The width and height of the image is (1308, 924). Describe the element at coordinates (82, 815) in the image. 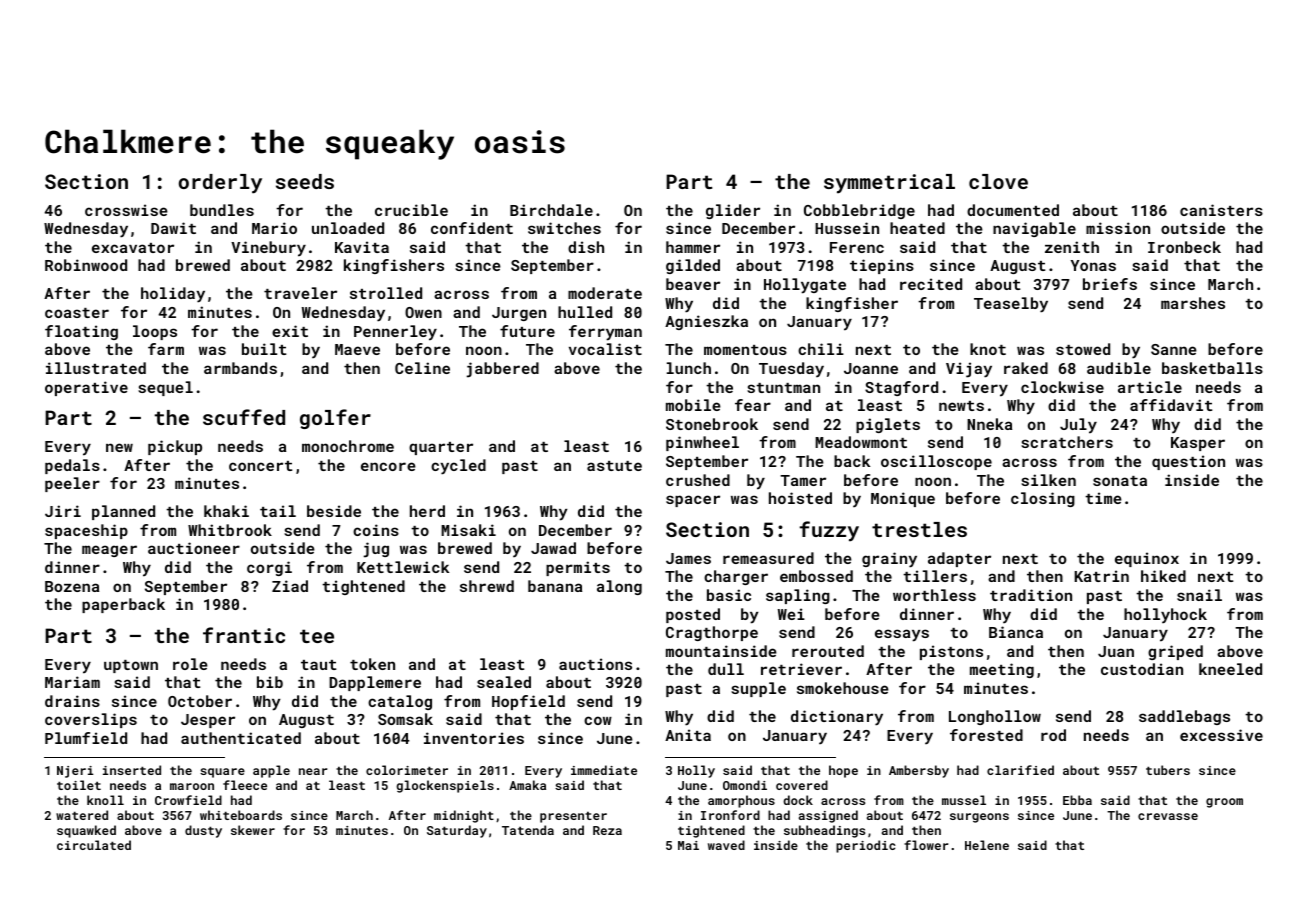

I see `watered` at that location.
